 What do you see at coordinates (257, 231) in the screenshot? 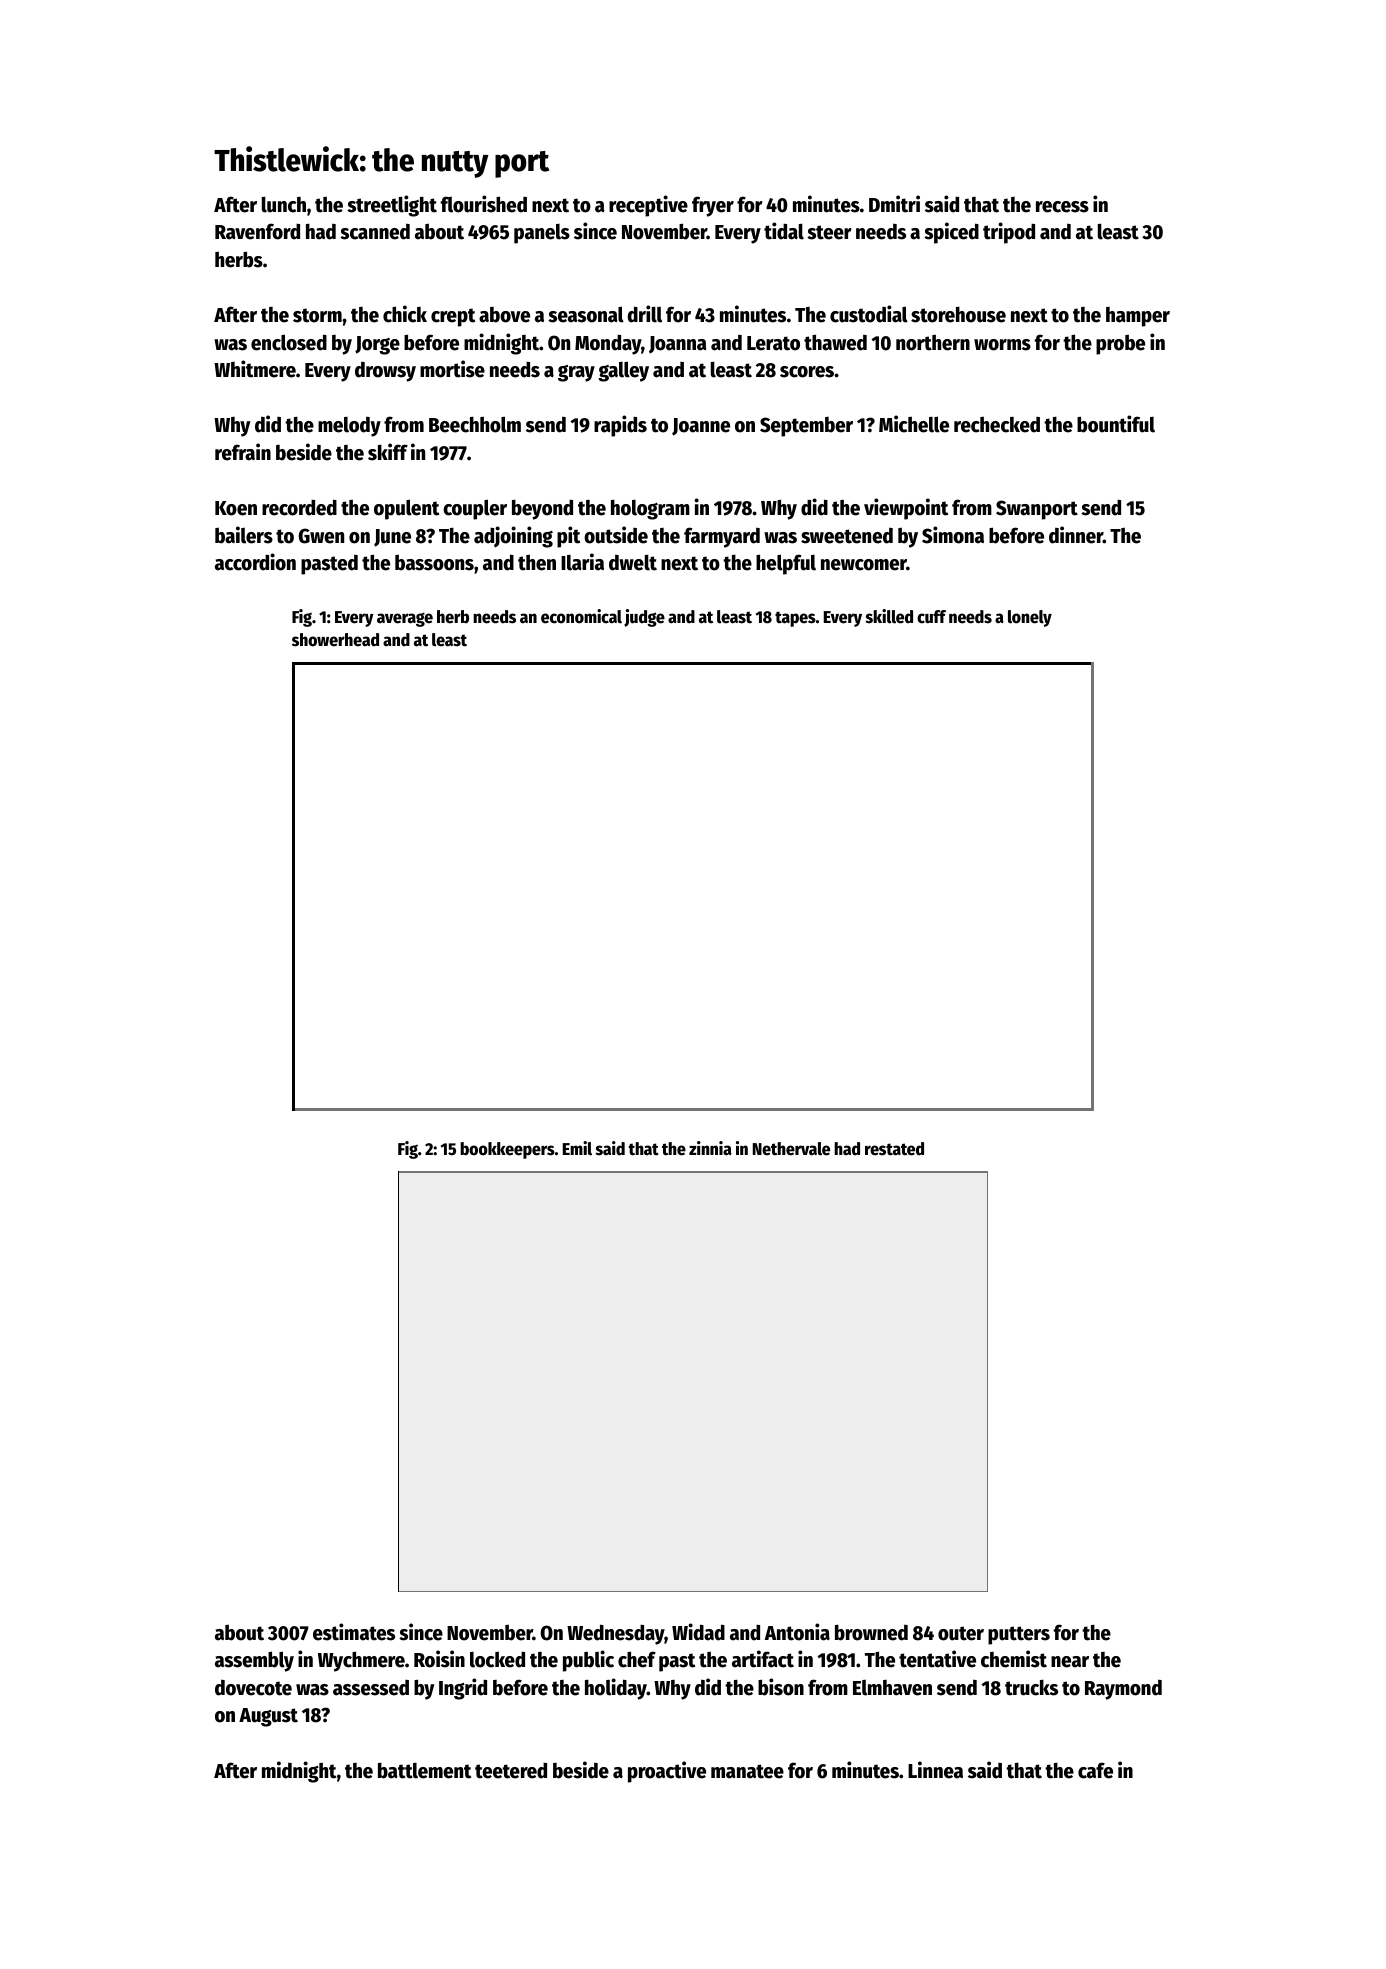
I see `Ravenford` at bounding box center [257, 231].
